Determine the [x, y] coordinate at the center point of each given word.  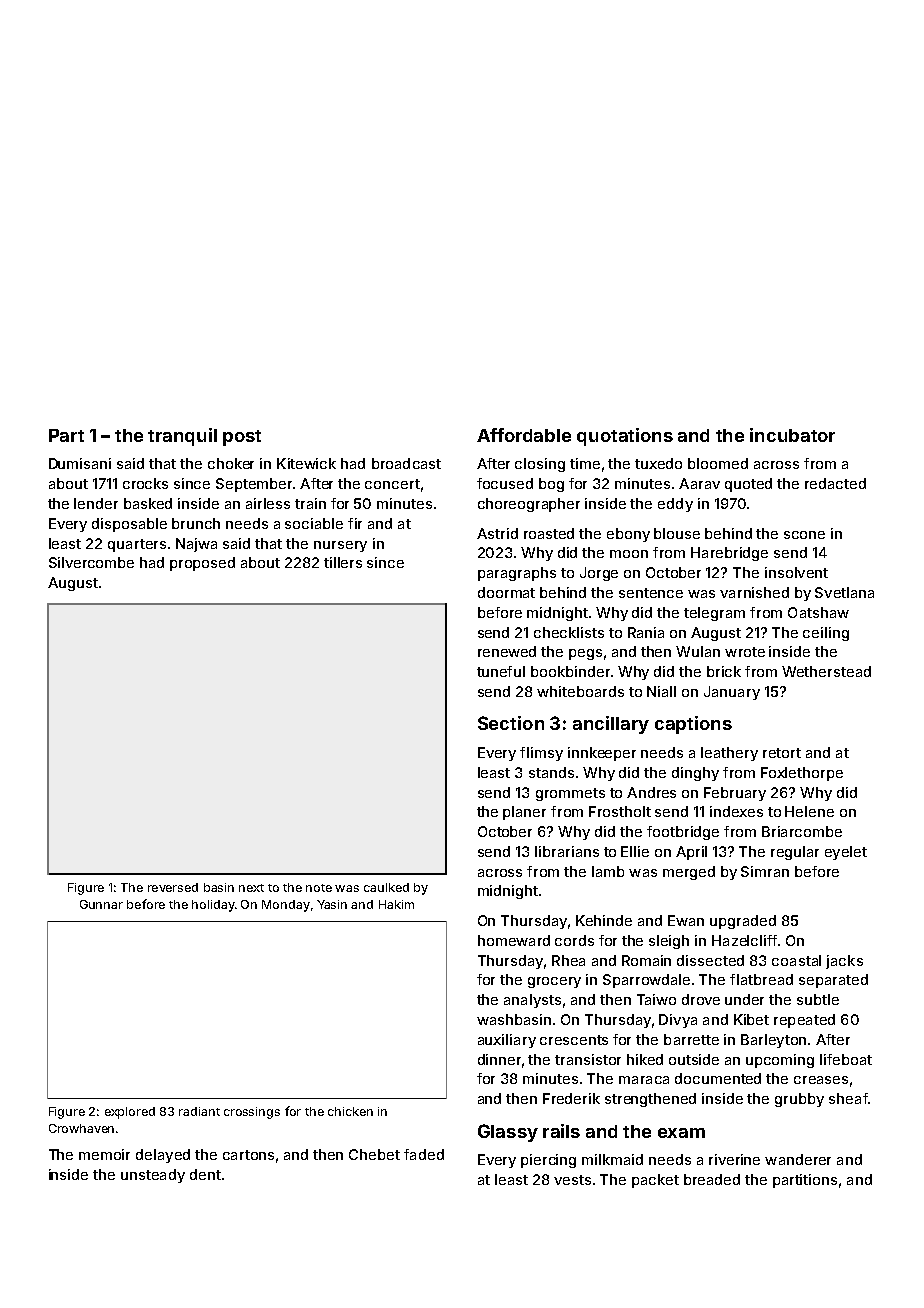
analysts [532, 1001]
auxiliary [507, 1041]
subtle [818, 999]
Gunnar [101, 904]
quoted [748, 485]
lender [96, 503]
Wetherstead [826, 671]
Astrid [497, 533]
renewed [507, 651]
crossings [252, 1113]
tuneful [501, 671]
